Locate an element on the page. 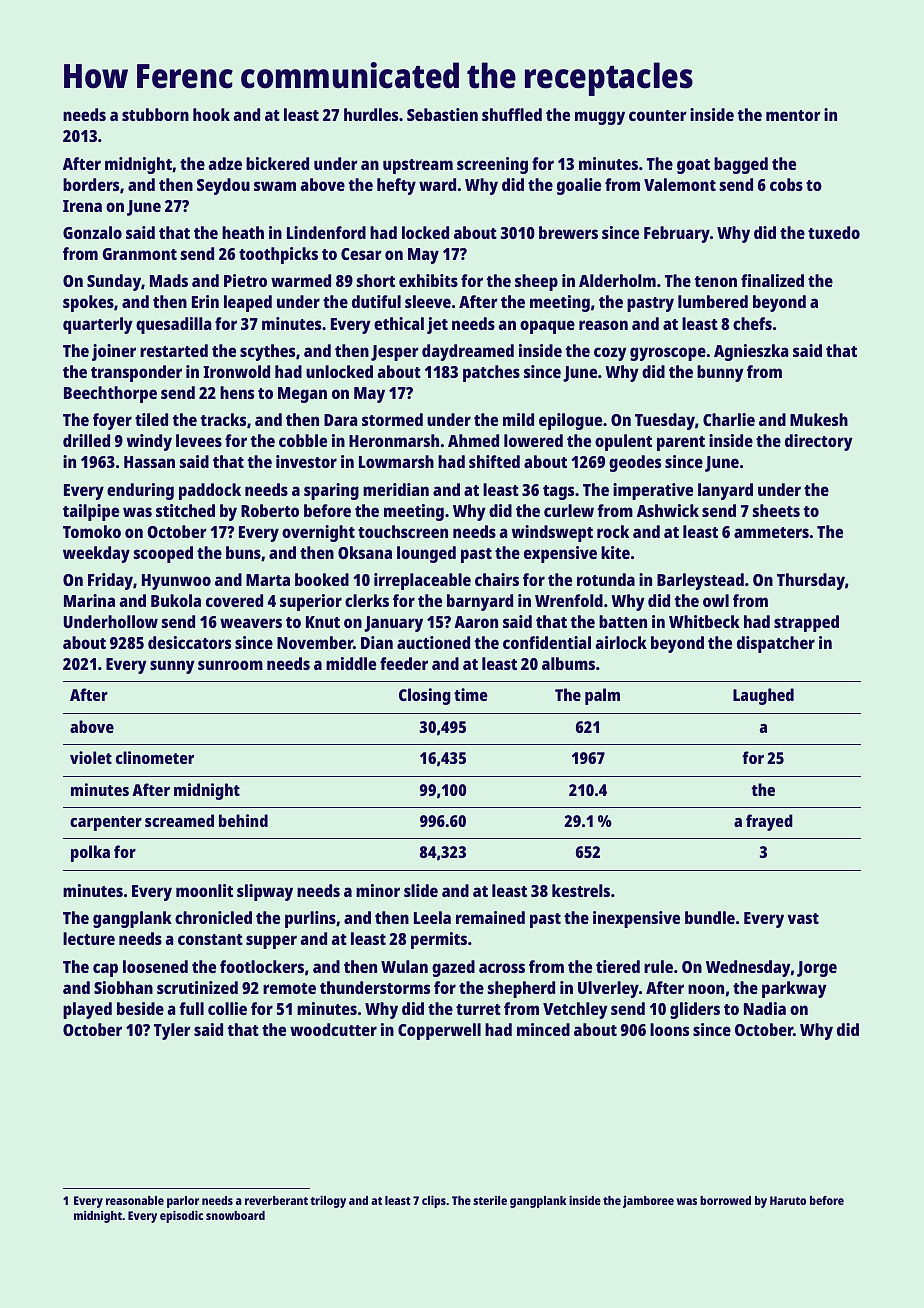 The height and width of the image is (1308, 924). mentor is located at coordinates (793, 115).
